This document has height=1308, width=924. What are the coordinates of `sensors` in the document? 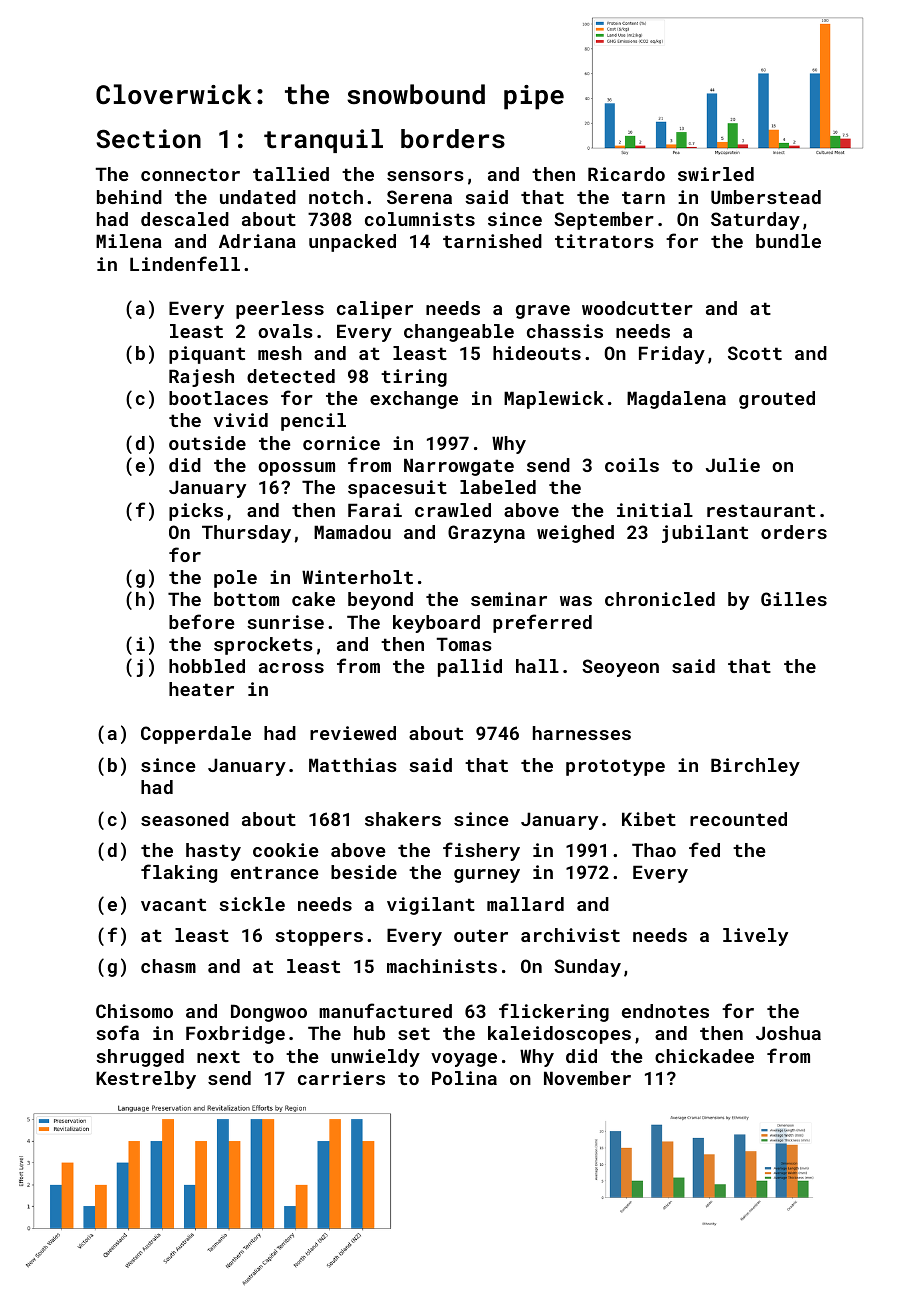 It's located at (425, 176).
